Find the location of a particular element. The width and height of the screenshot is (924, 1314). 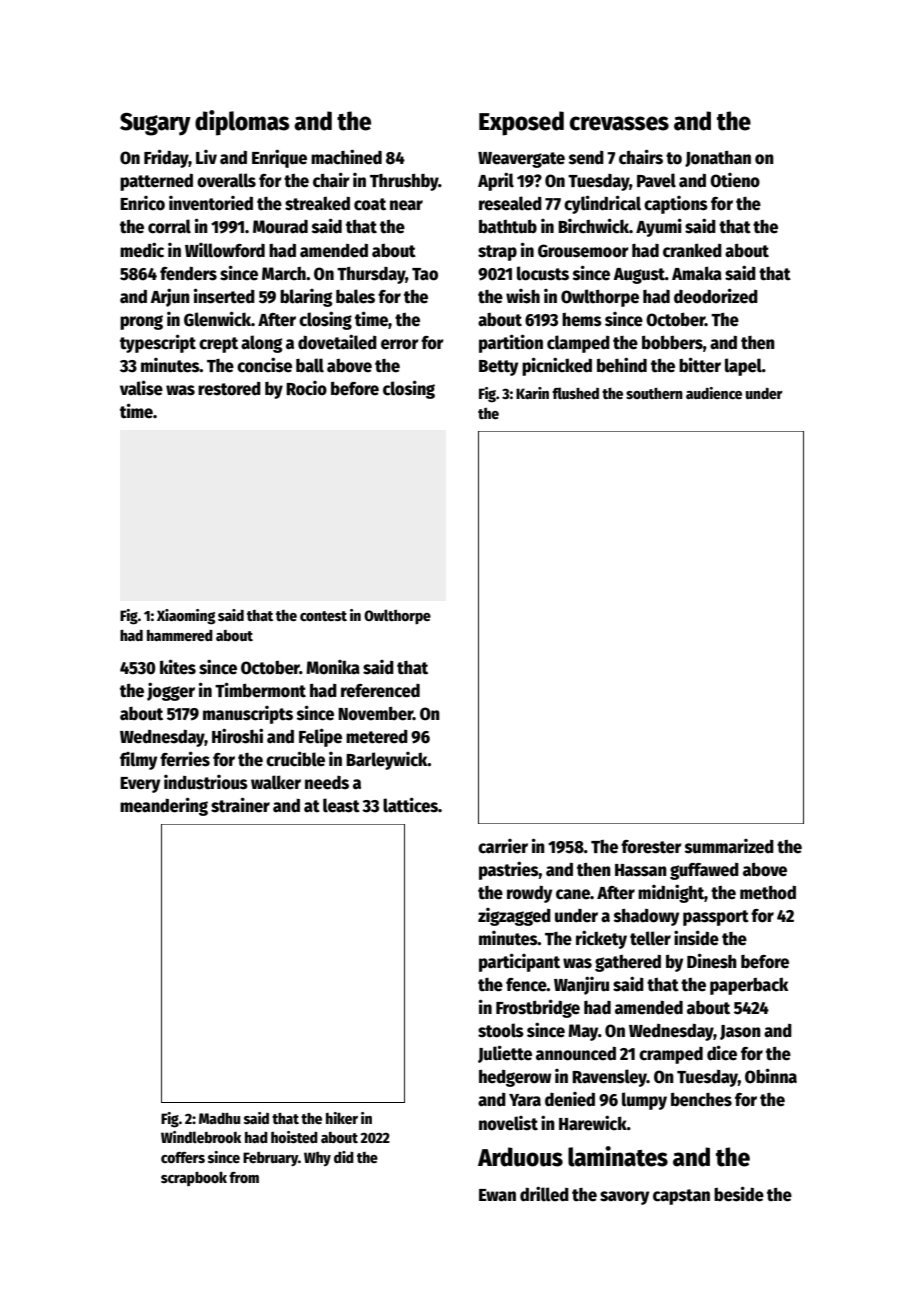

Rocio is located at coordinates (306, 388).
